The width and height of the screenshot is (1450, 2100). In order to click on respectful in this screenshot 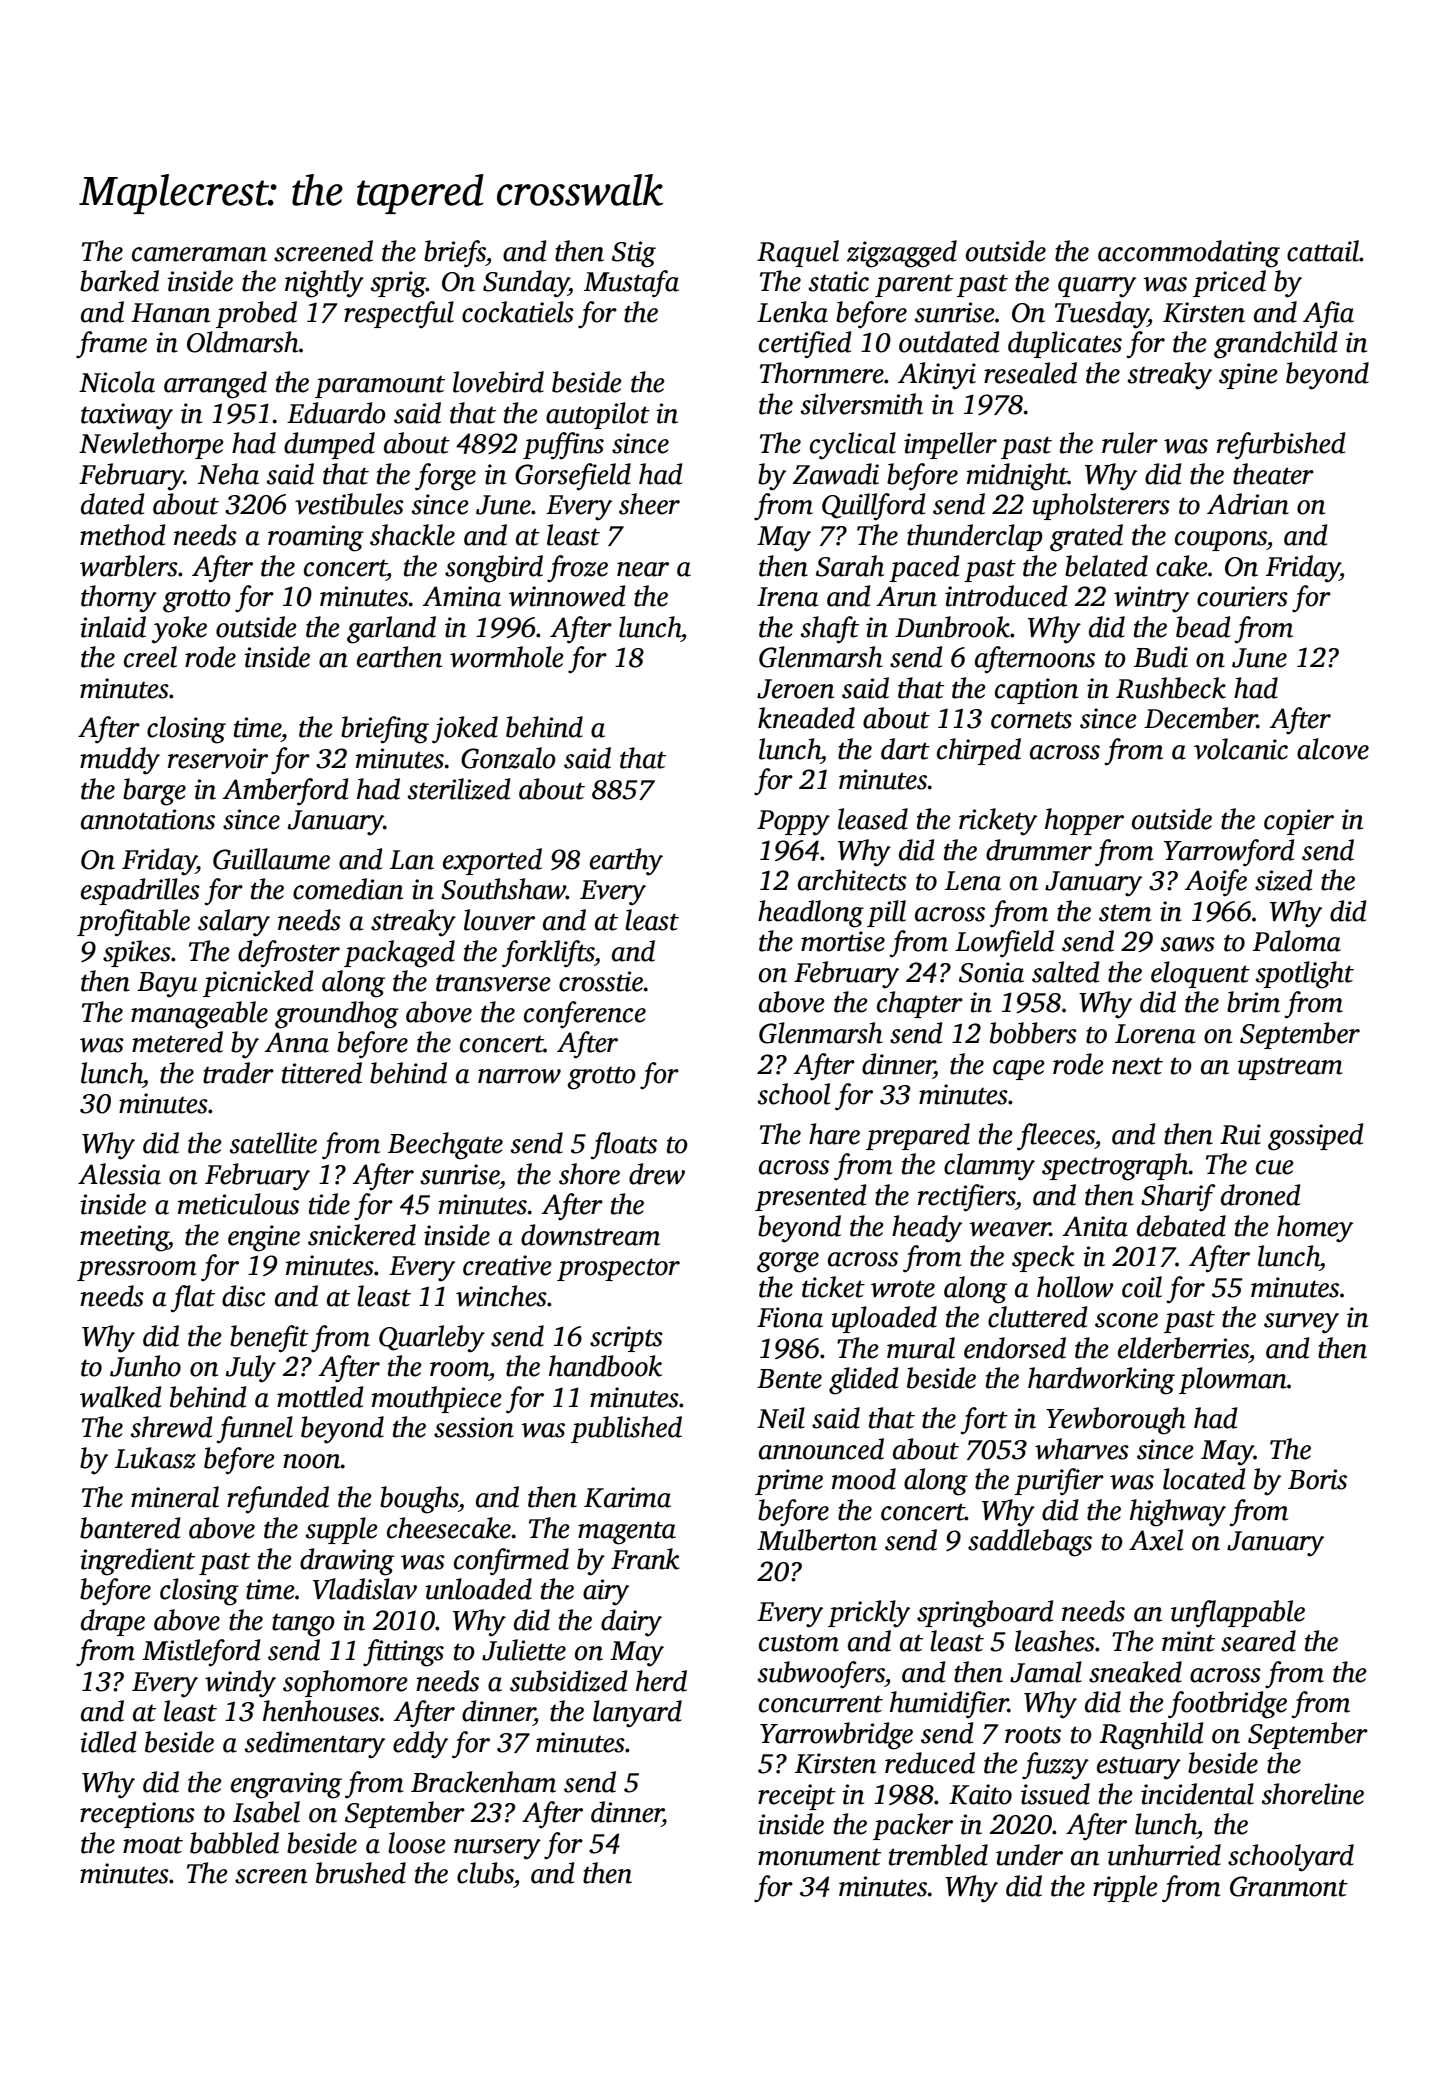, I will do `click(399, 315)`.
